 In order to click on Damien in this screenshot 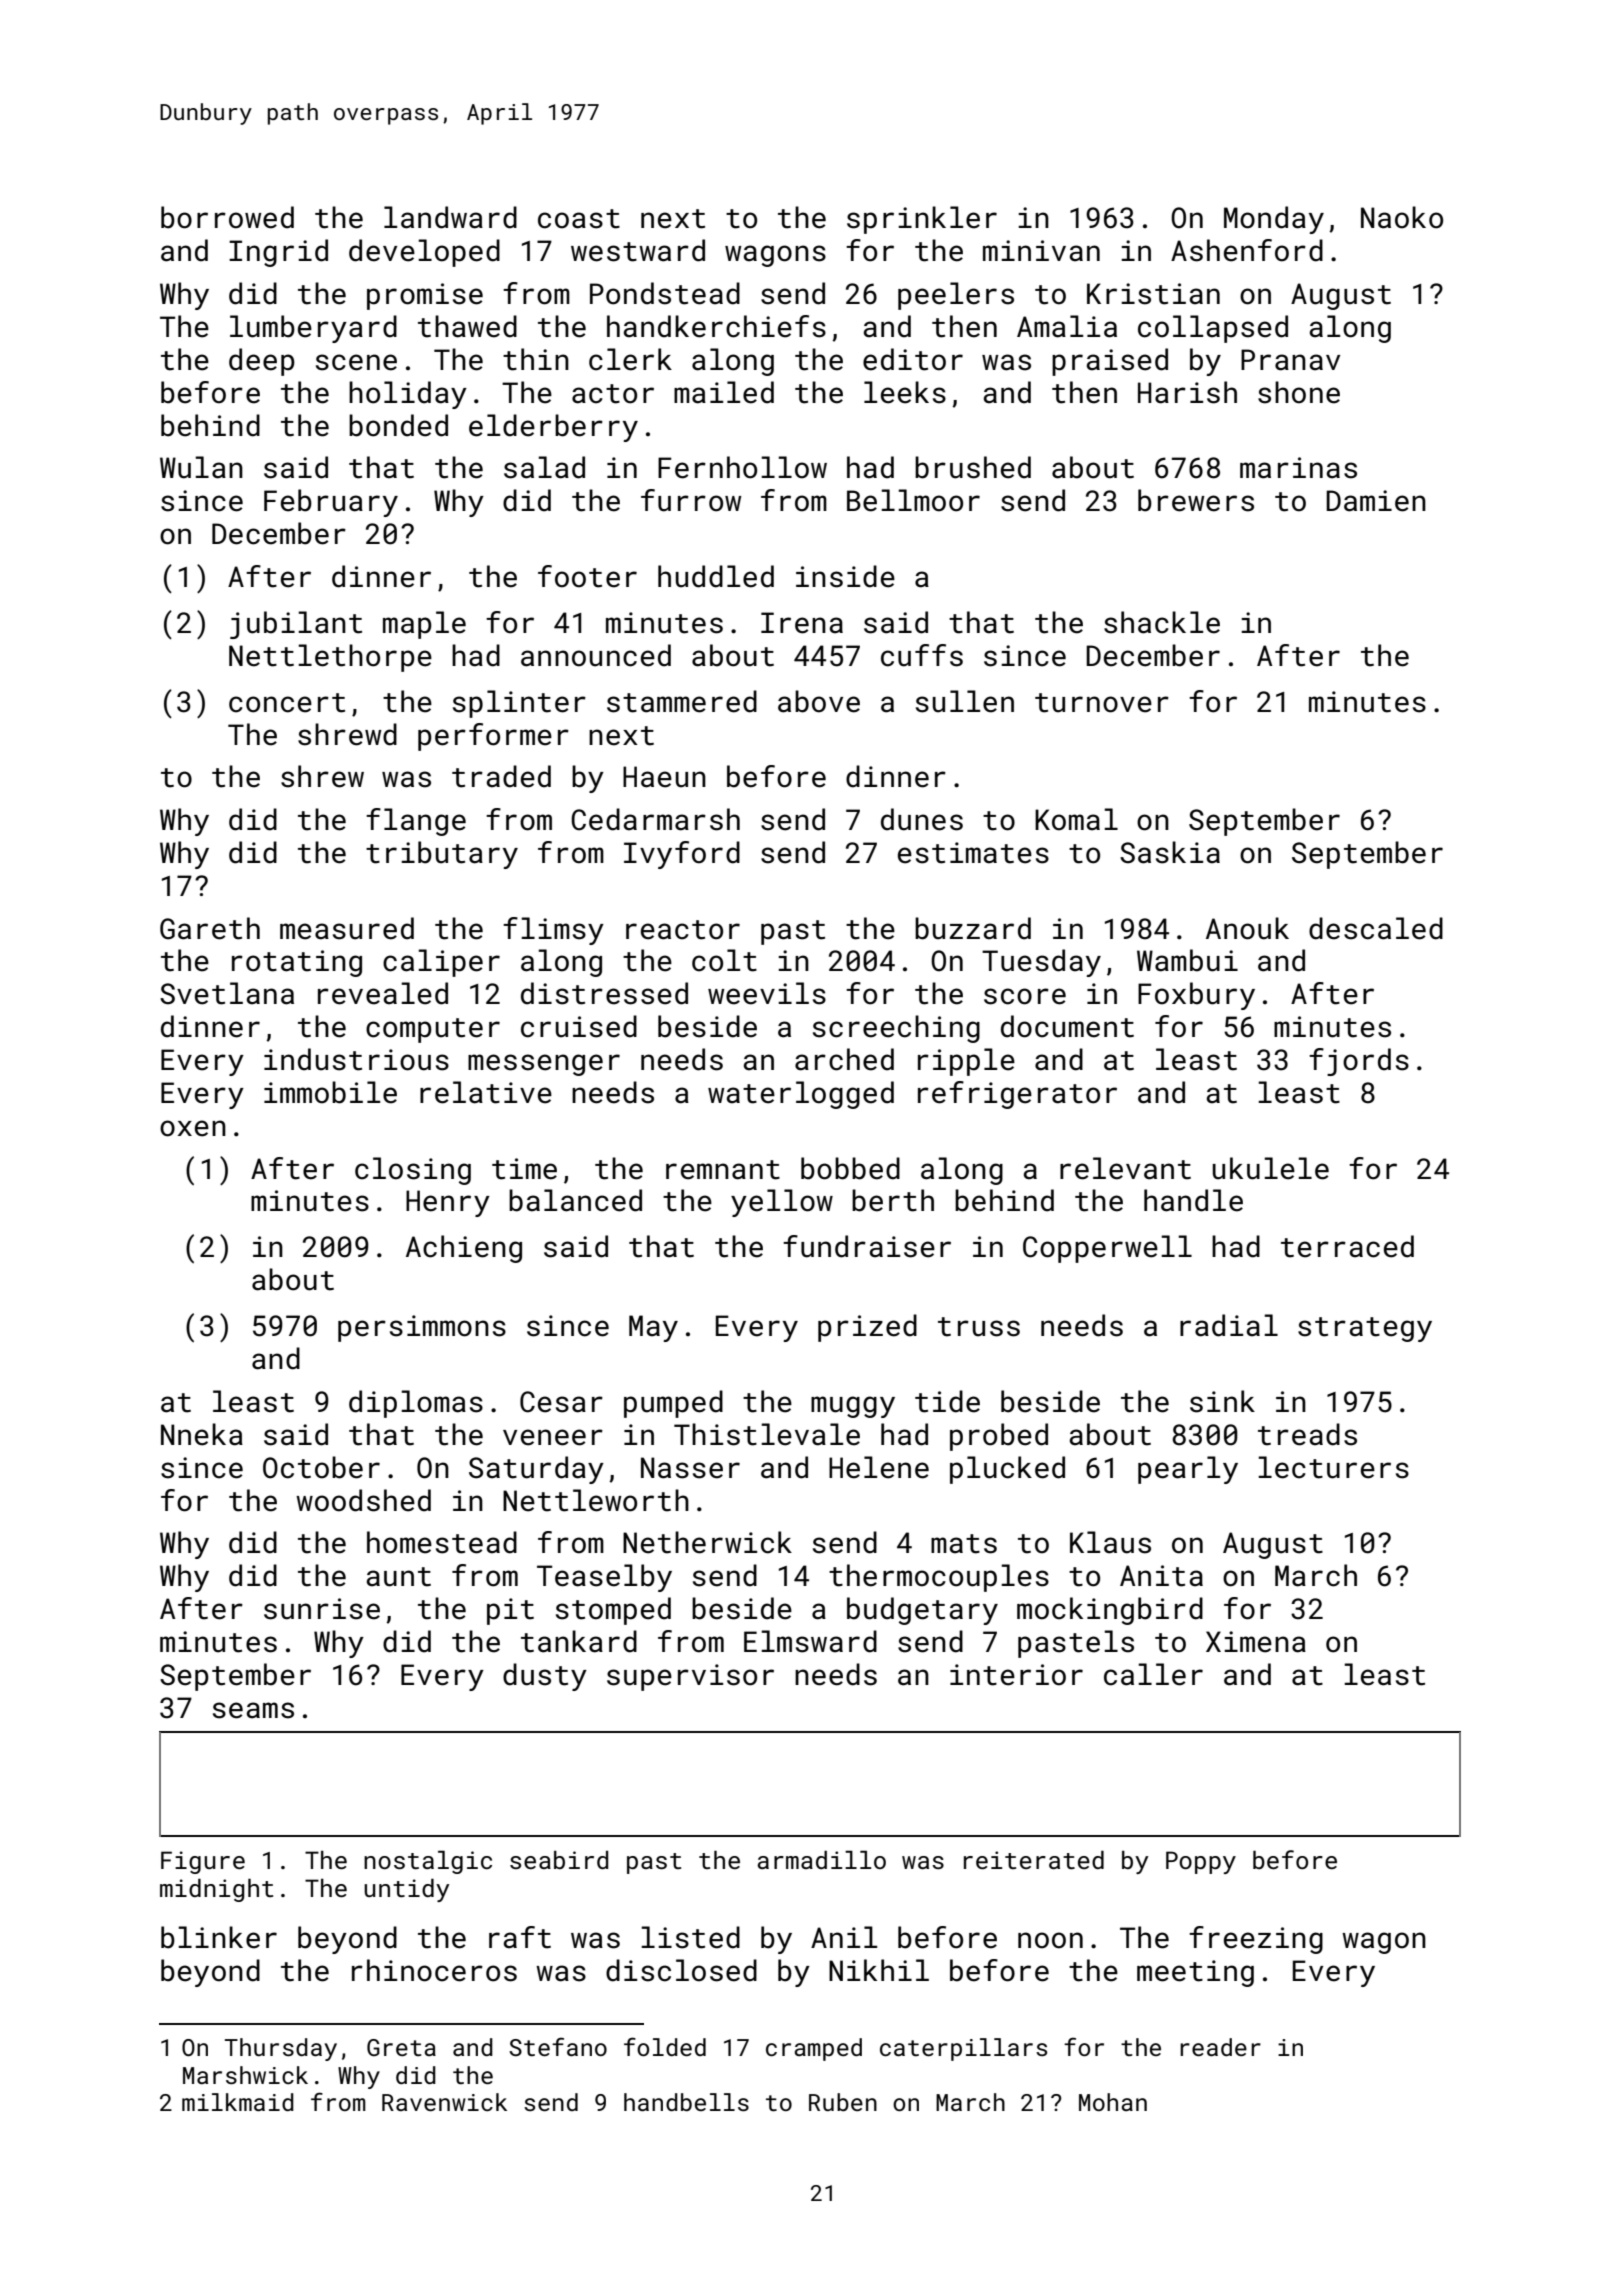, I will do `click(1376, 501)`.
